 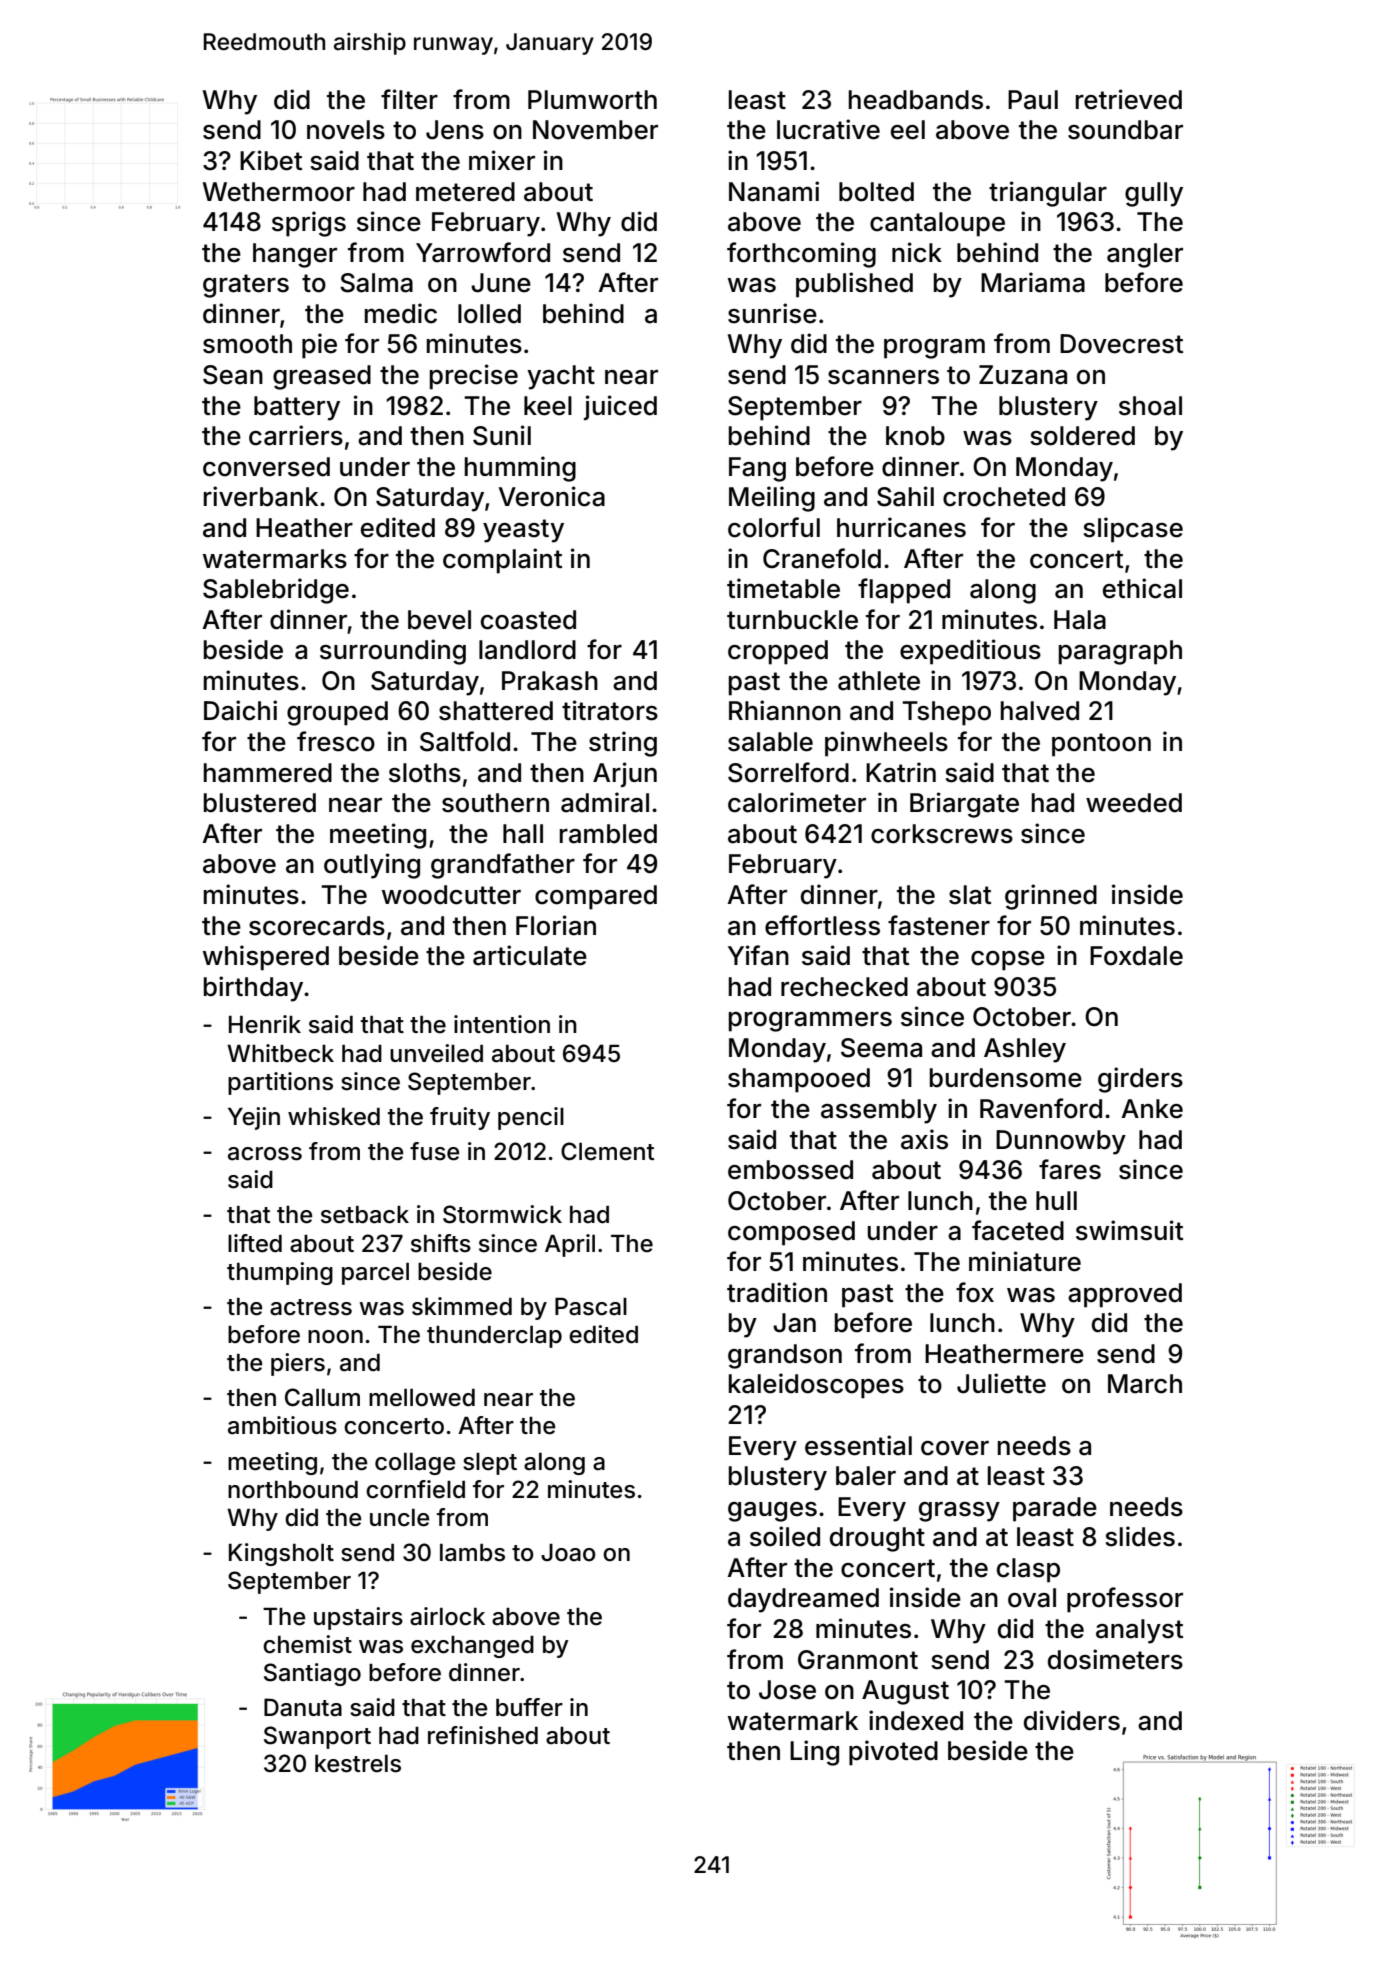 I want to click on Juliette, so click(x=1001, y=1383).
